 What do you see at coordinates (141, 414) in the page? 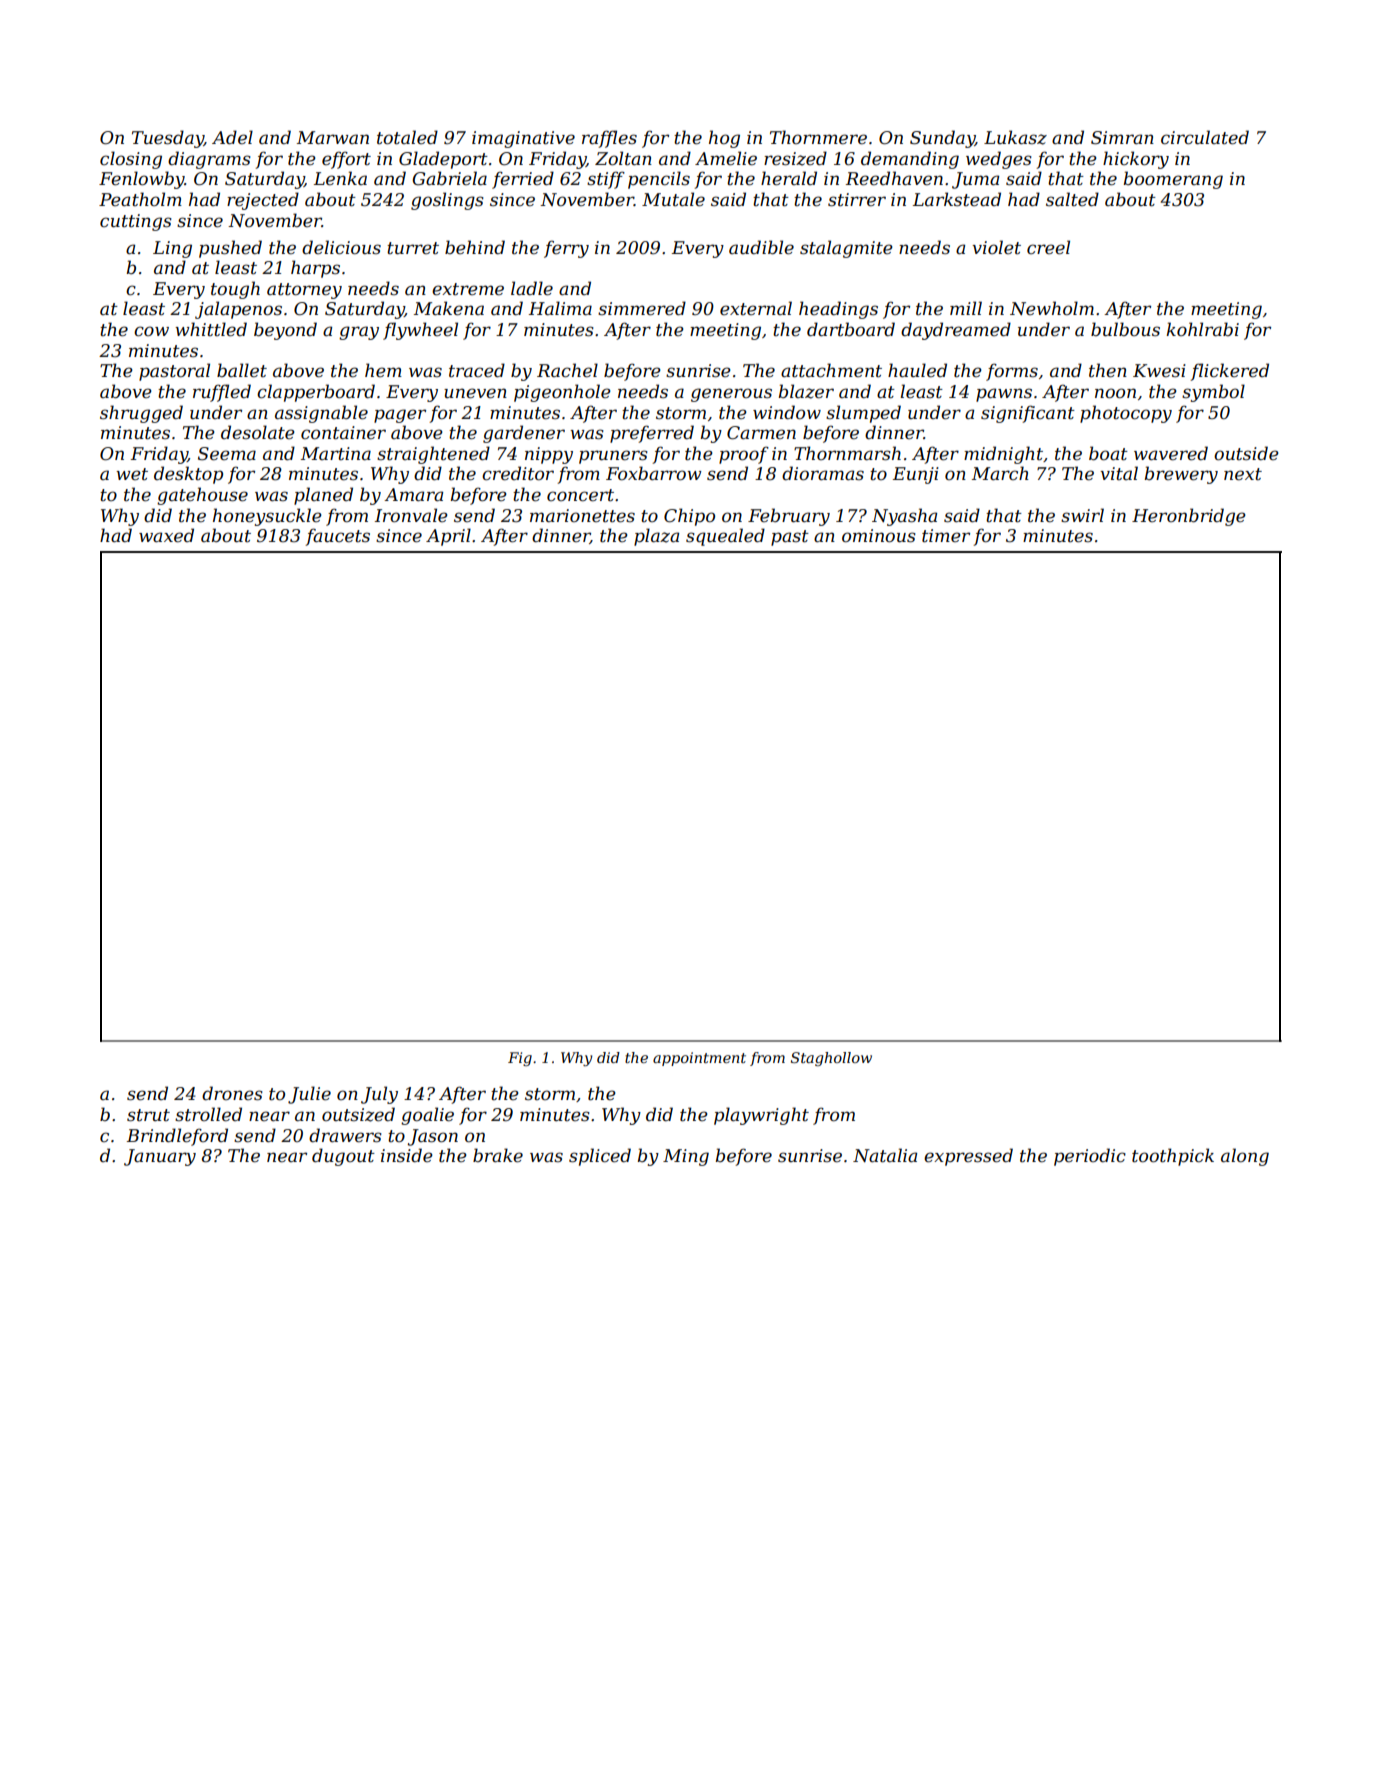
I see `shrugged` at bounding box center [141, 414].
